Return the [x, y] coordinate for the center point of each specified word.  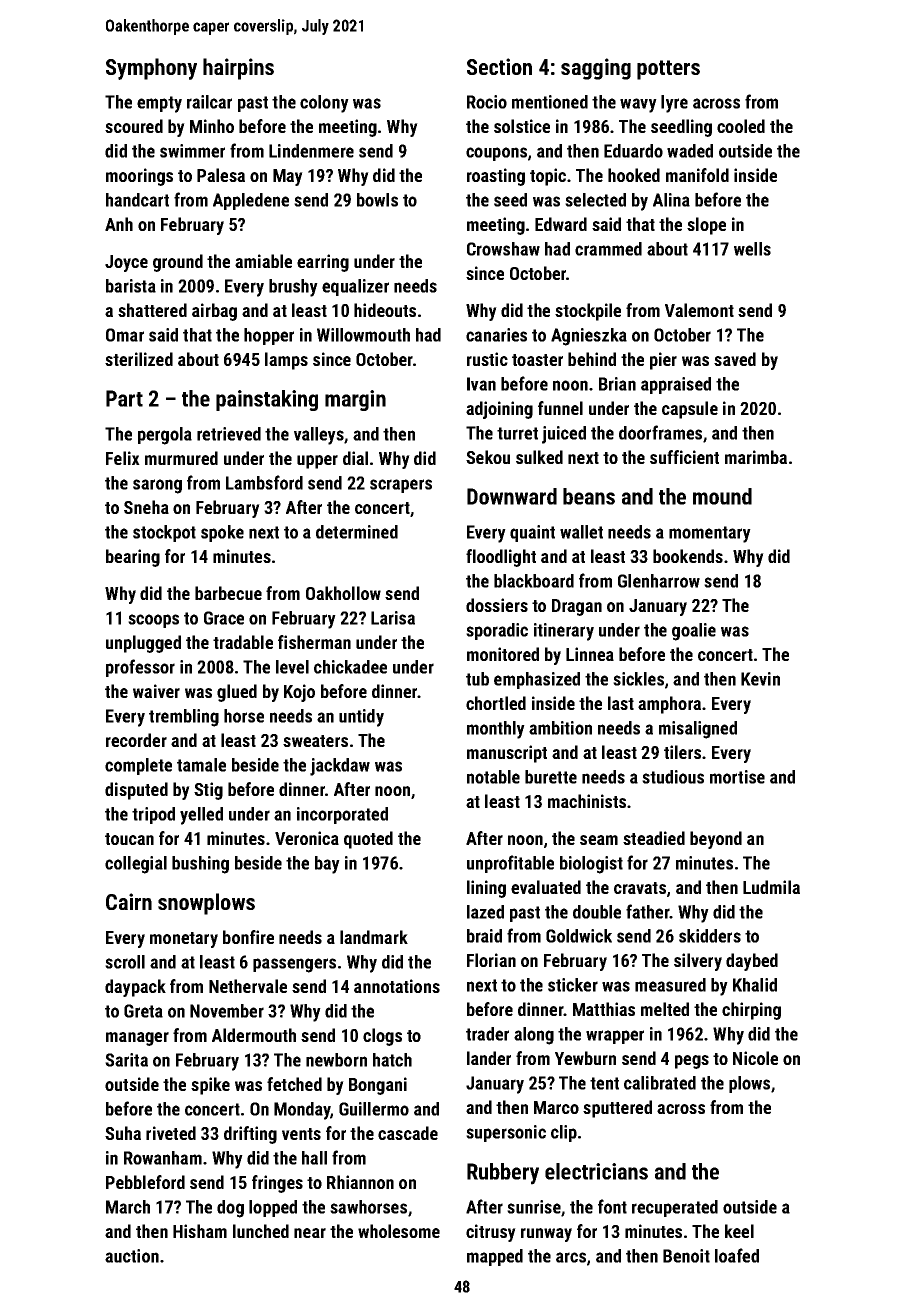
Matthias [604, 1009]
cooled [741, 126]
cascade [408, 1133]
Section [499, 66]
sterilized [139, 359]
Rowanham [163, 1158]
